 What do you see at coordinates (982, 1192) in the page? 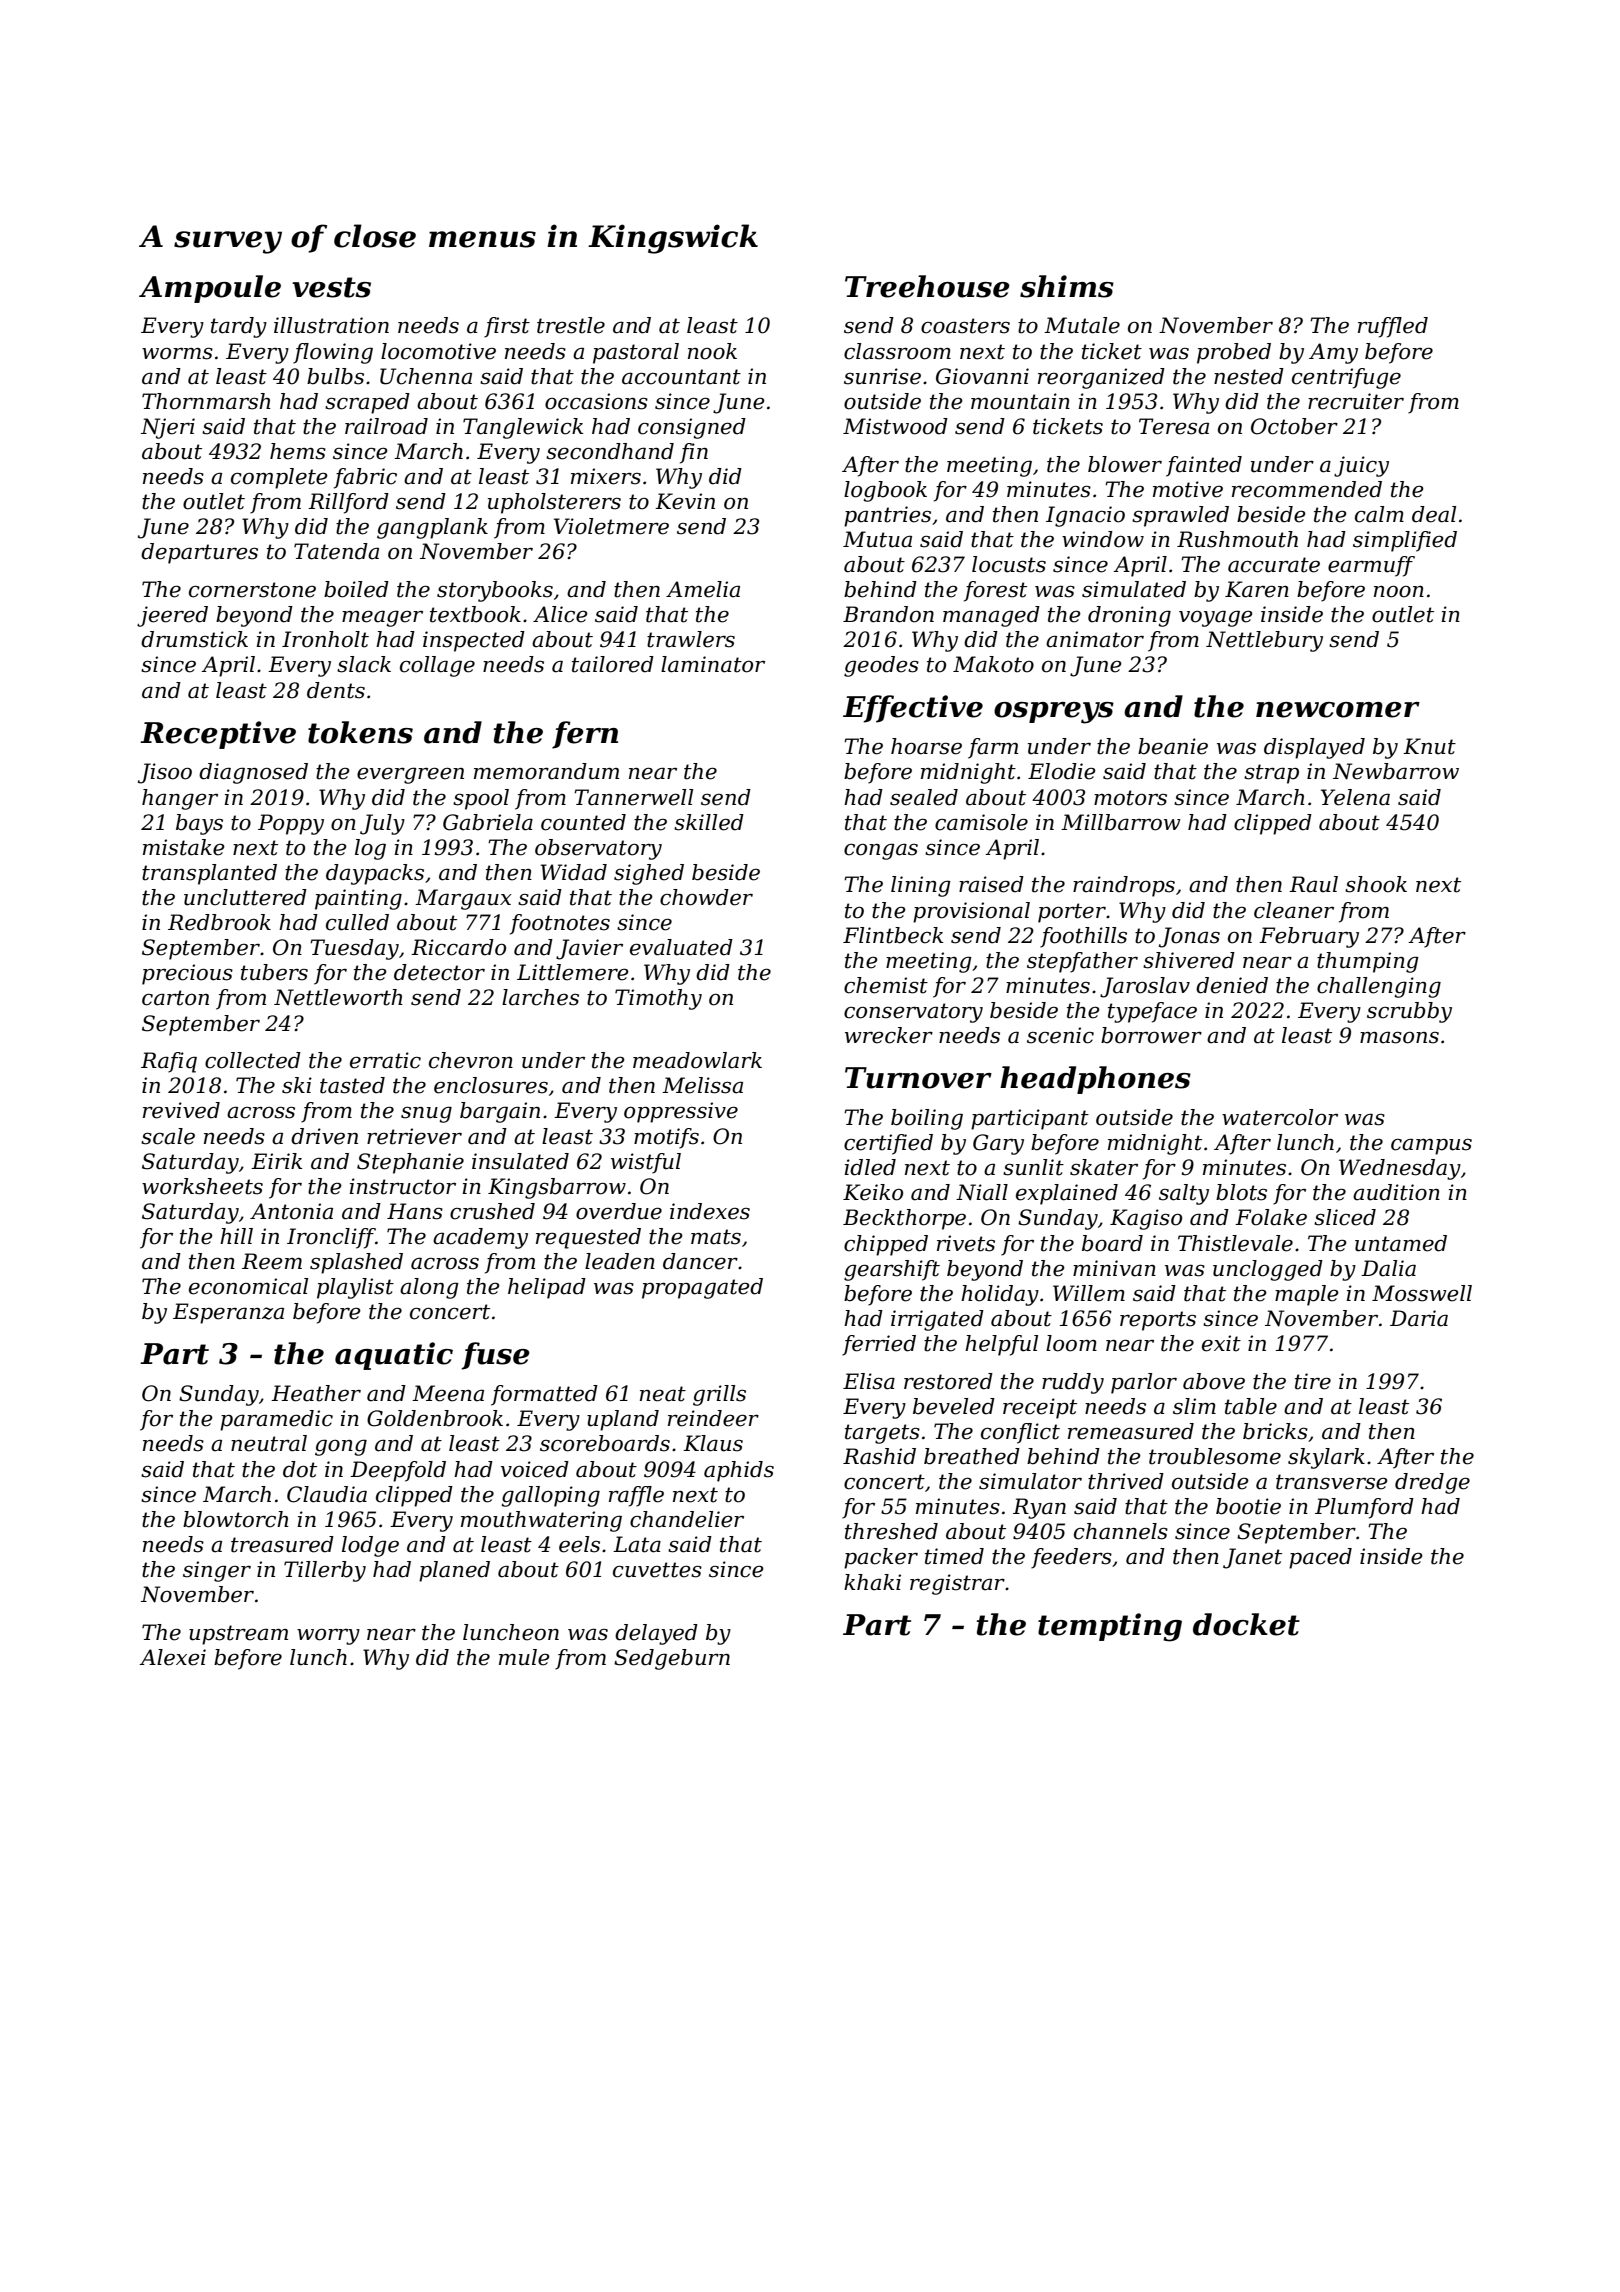
I see `Niall` at bounding box center [982, 1192].
